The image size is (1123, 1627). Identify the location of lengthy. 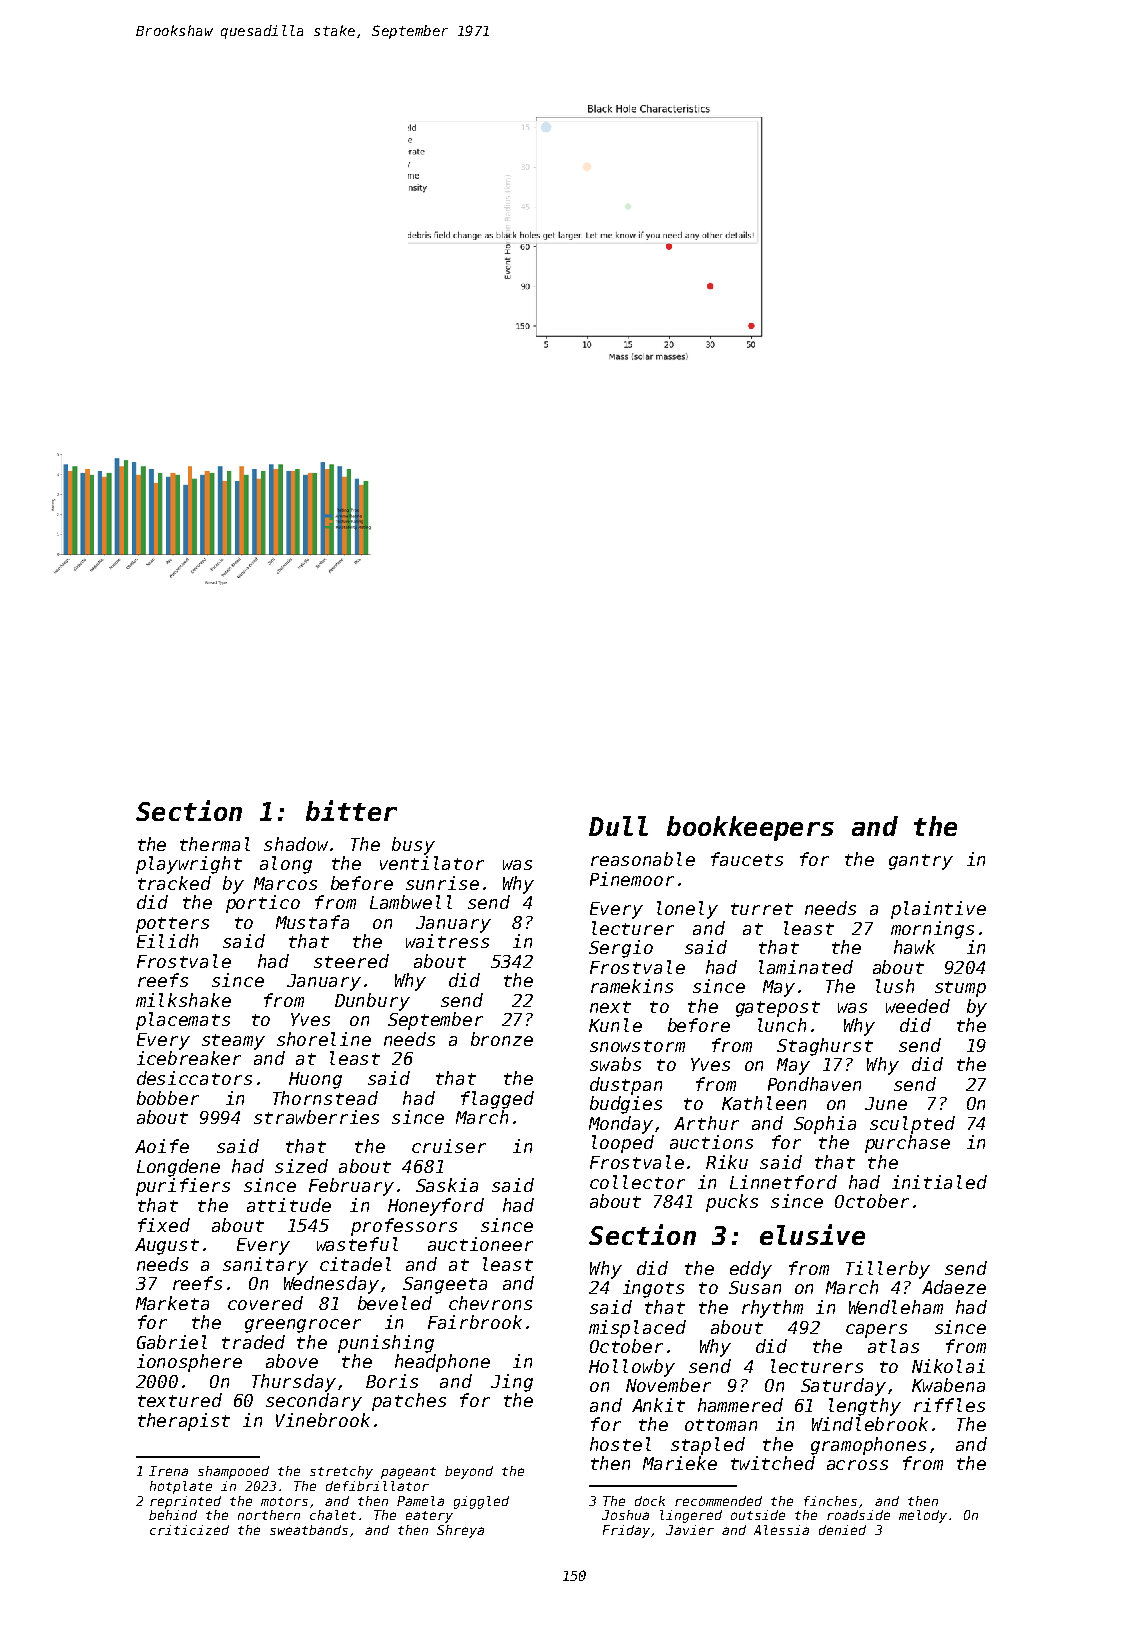
(865, 1407).
